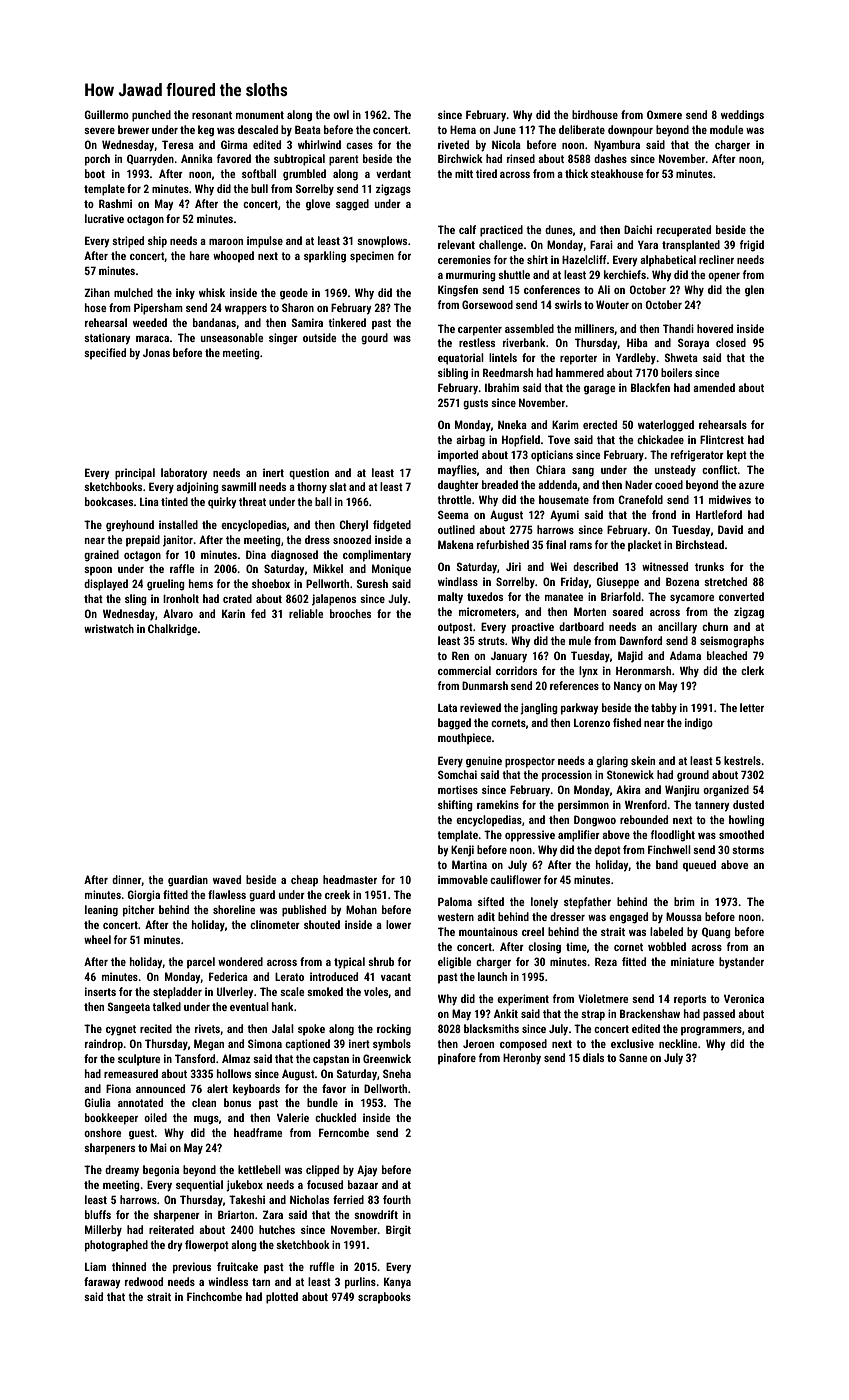 This page has width=849, height=1400. What do you see at coordinates (392, 526) in the page?
I see `fidgeted` at bounding box center [392, 526].
